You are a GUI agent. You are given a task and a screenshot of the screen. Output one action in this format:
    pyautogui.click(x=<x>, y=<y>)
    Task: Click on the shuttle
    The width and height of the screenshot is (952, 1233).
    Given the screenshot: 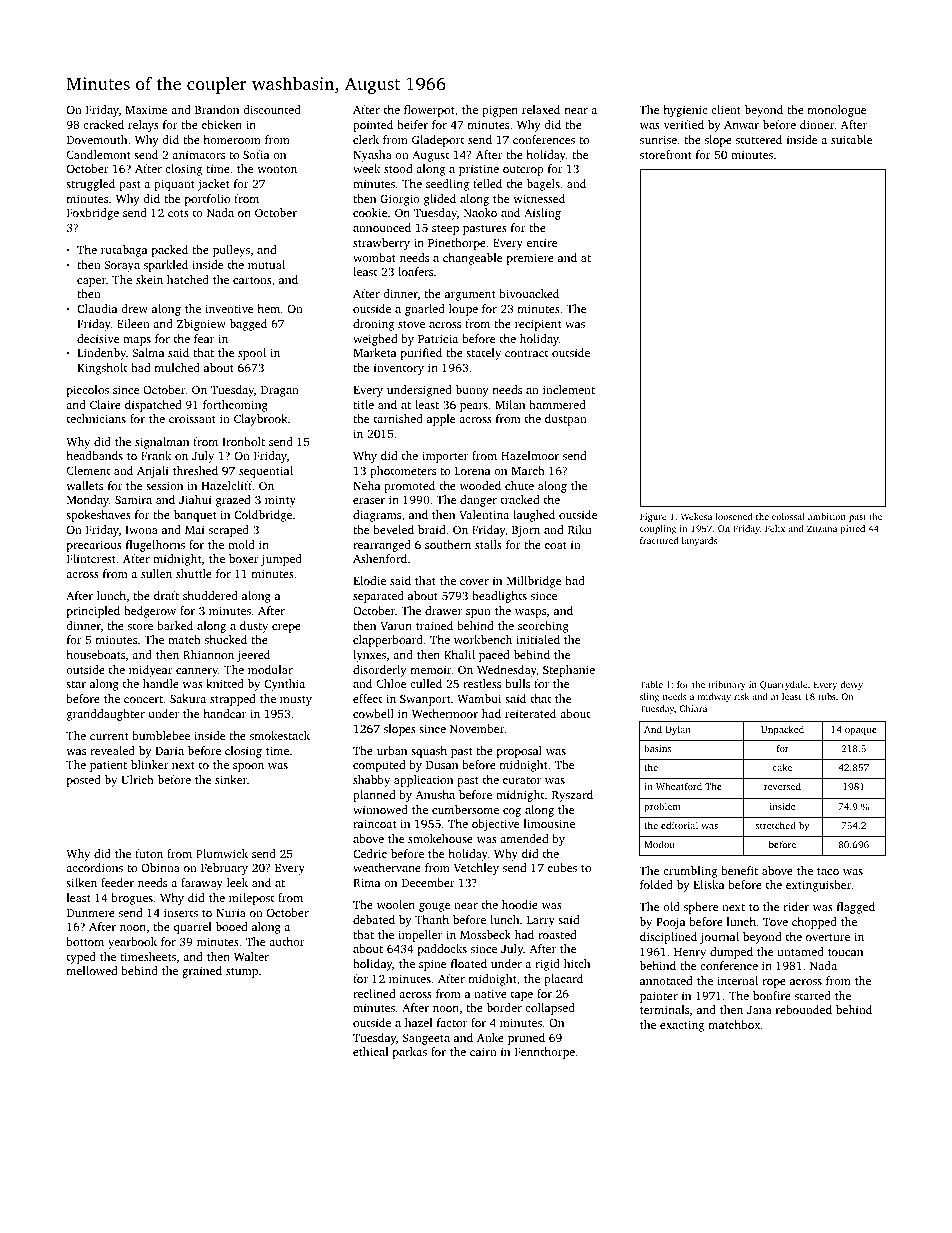 What is the action you would take?
    pyautogui.click(x=194, y=573)
